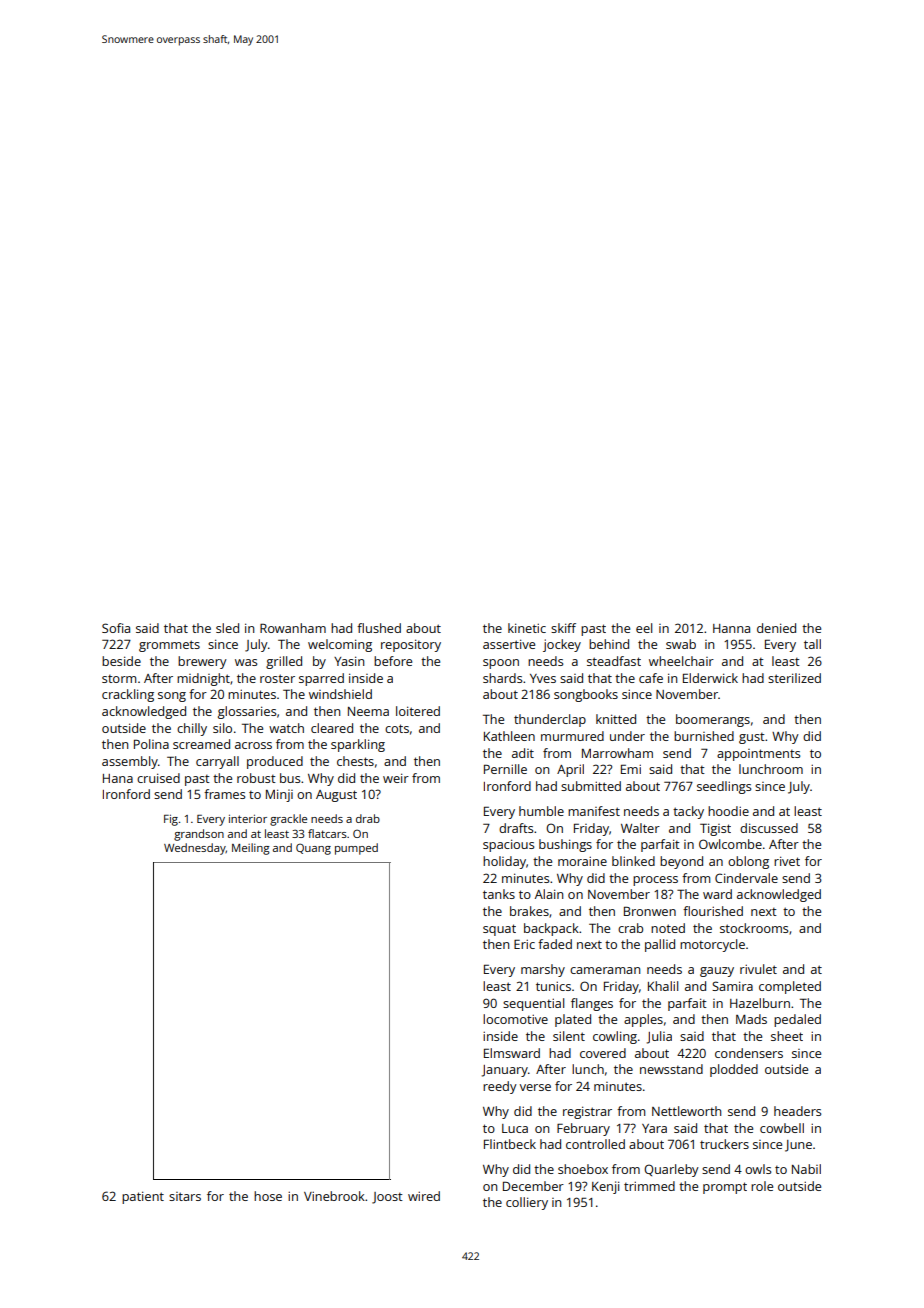 The image size is (924, 1308). I want to click on Hanna, so click(731, 628).
